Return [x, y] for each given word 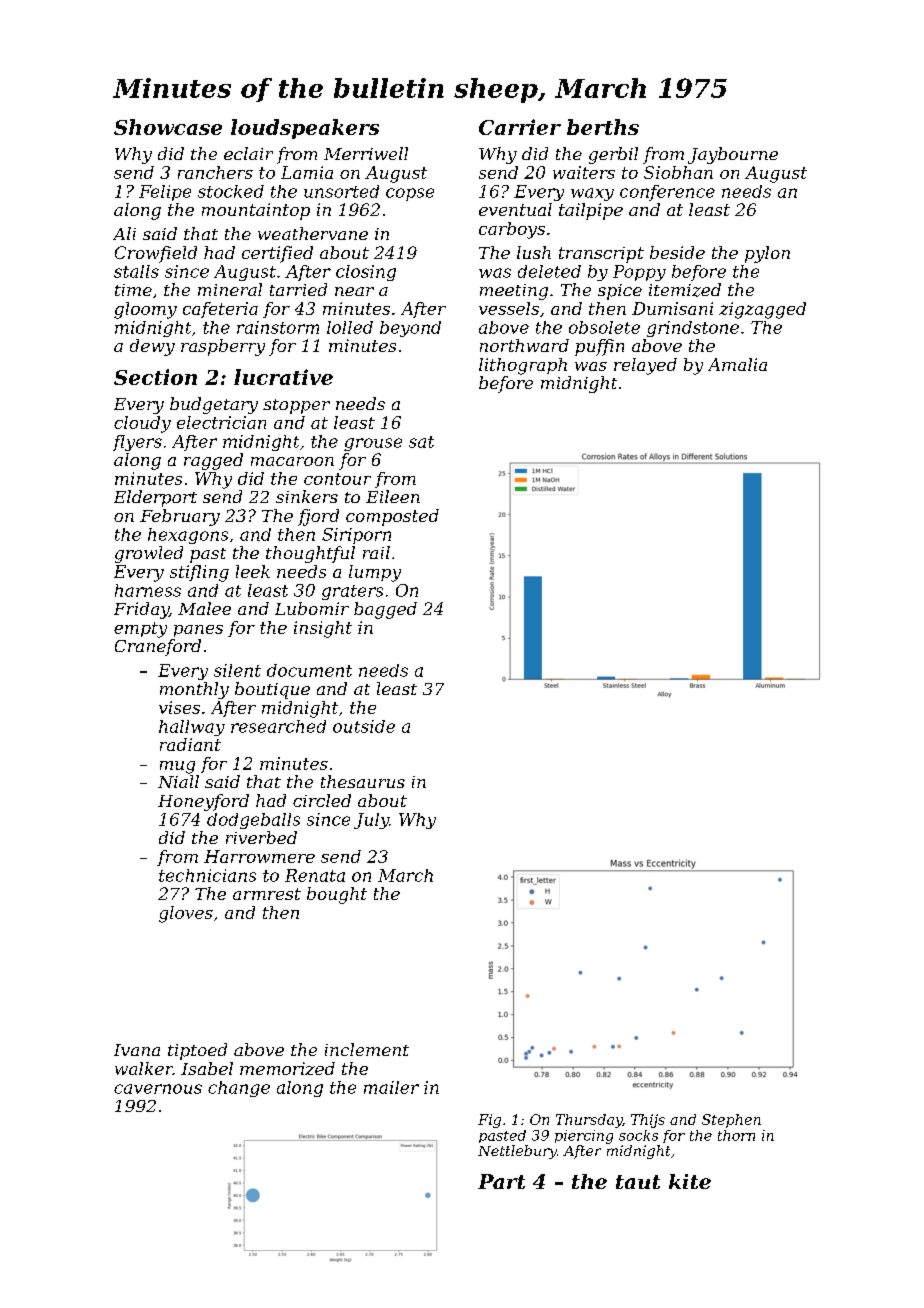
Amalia [737, 364]
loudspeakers [305, 129]
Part [501, 1181]
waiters [584, 172]
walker [144, 1068]
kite [690, 1181]
